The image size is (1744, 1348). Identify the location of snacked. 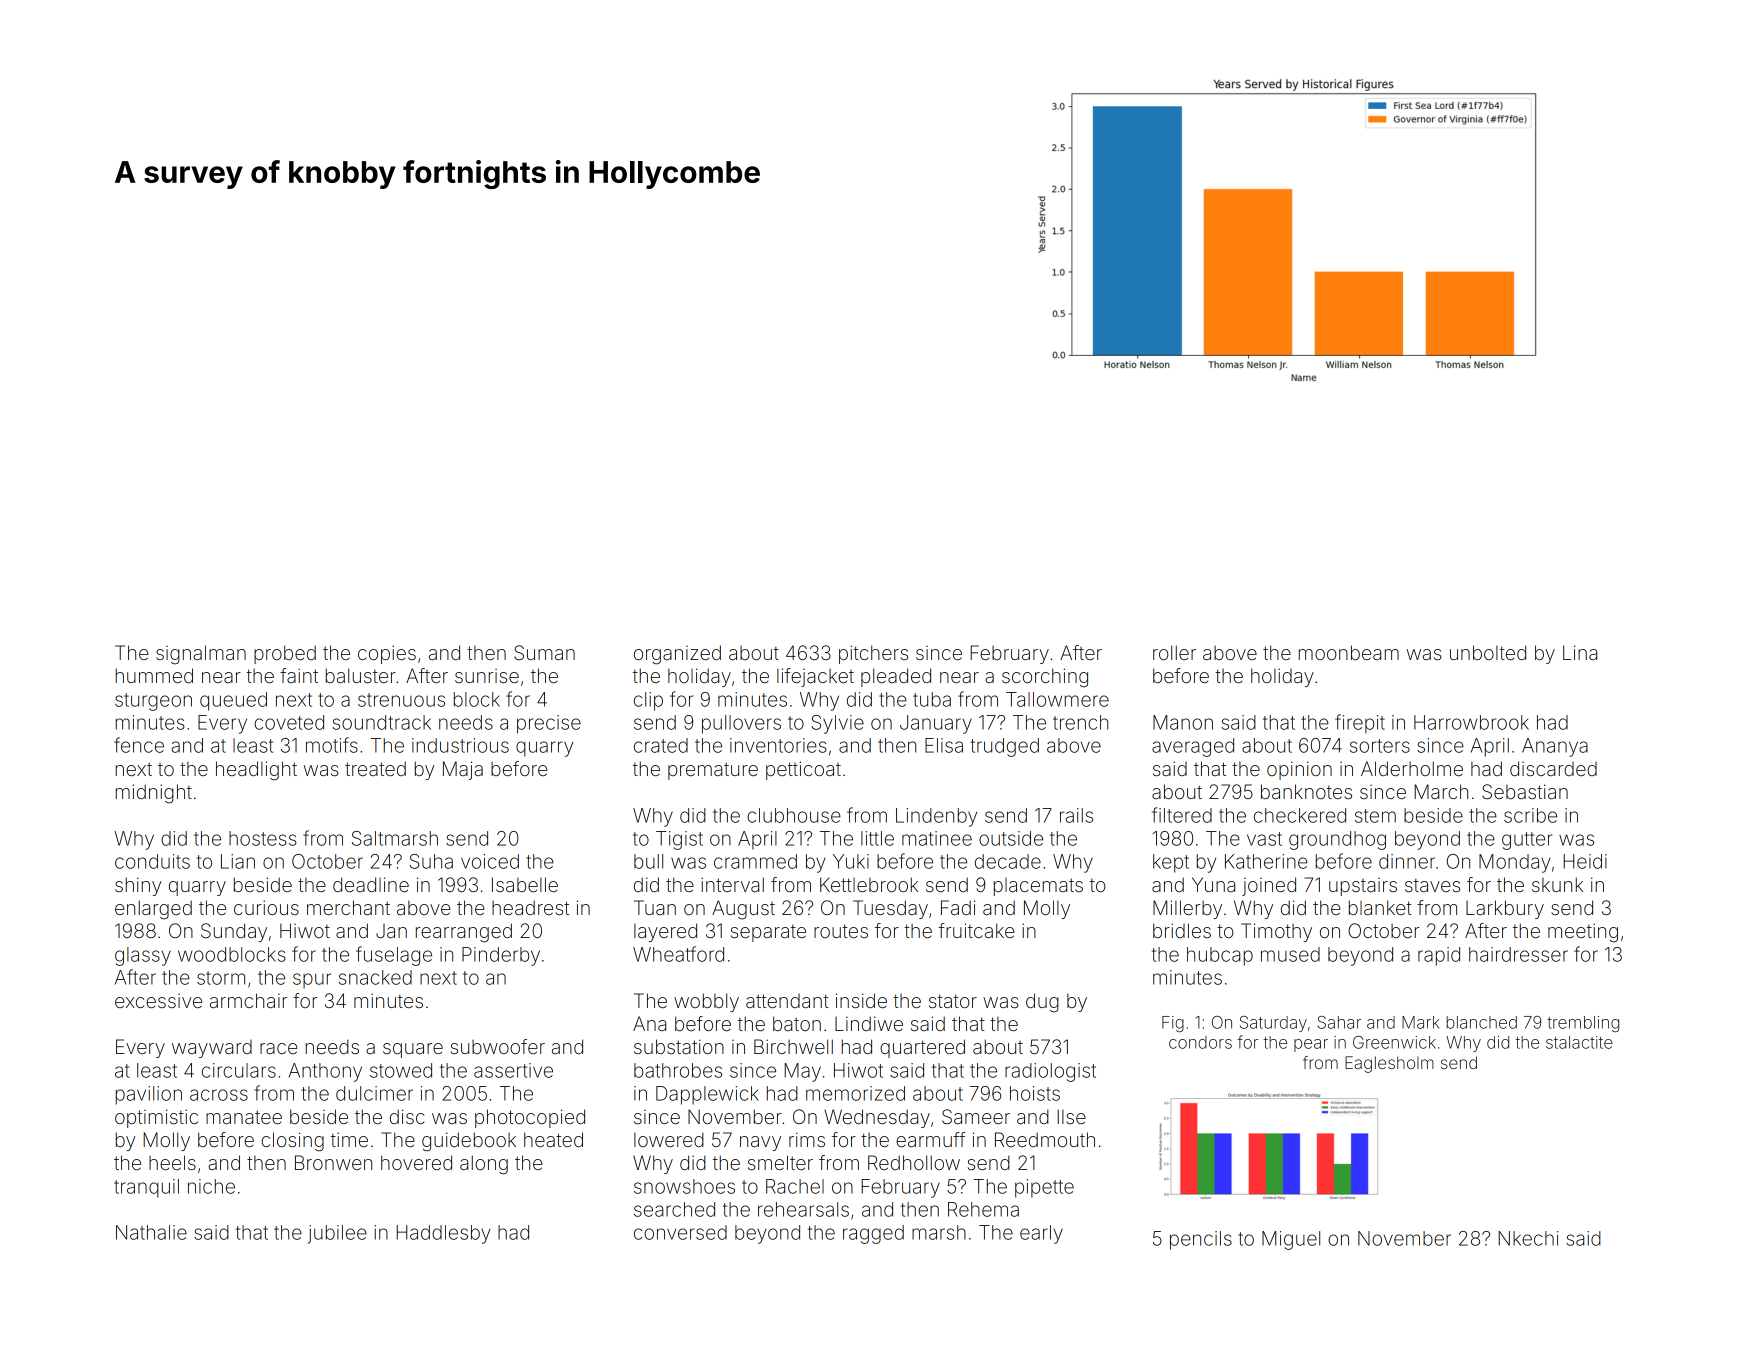
(375, 977).
